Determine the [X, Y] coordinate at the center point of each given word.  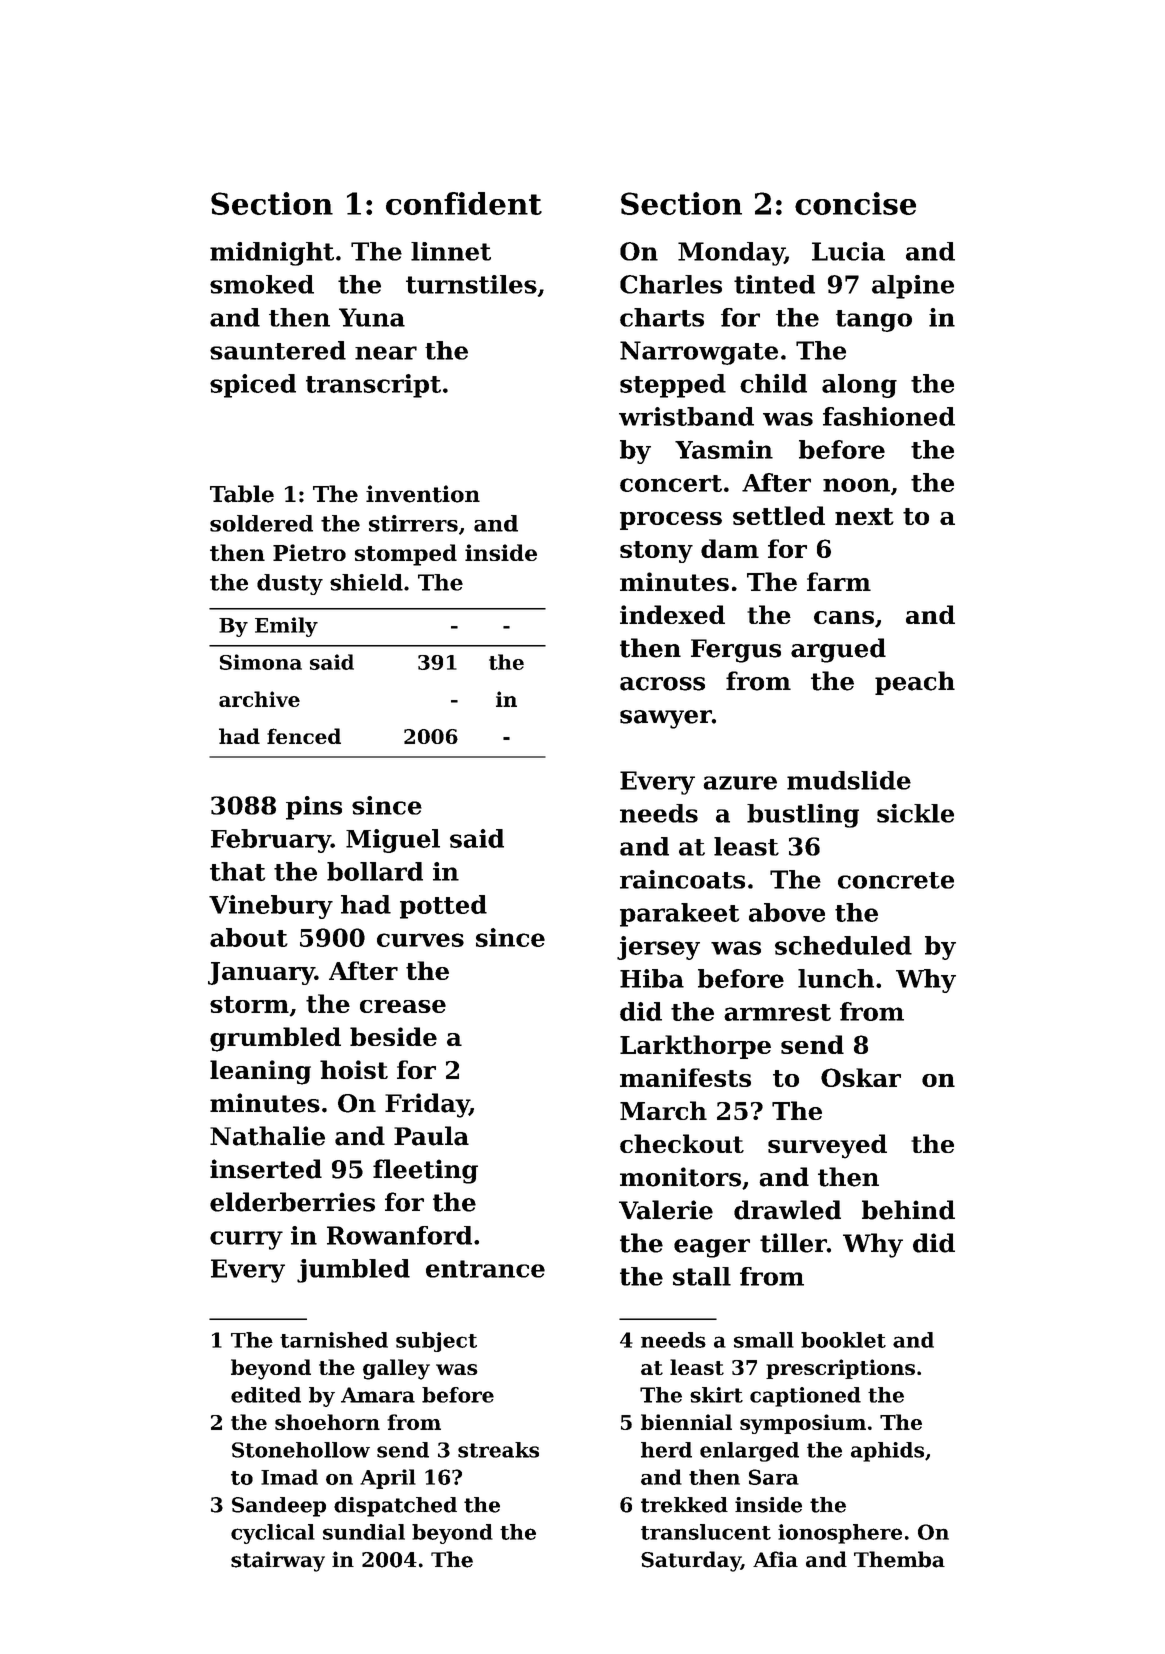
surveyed [827, 1146]
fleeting [425, 1171]
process [671, 521]
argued [838, 650]
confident [464, 203]
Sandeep [279, 1507]
